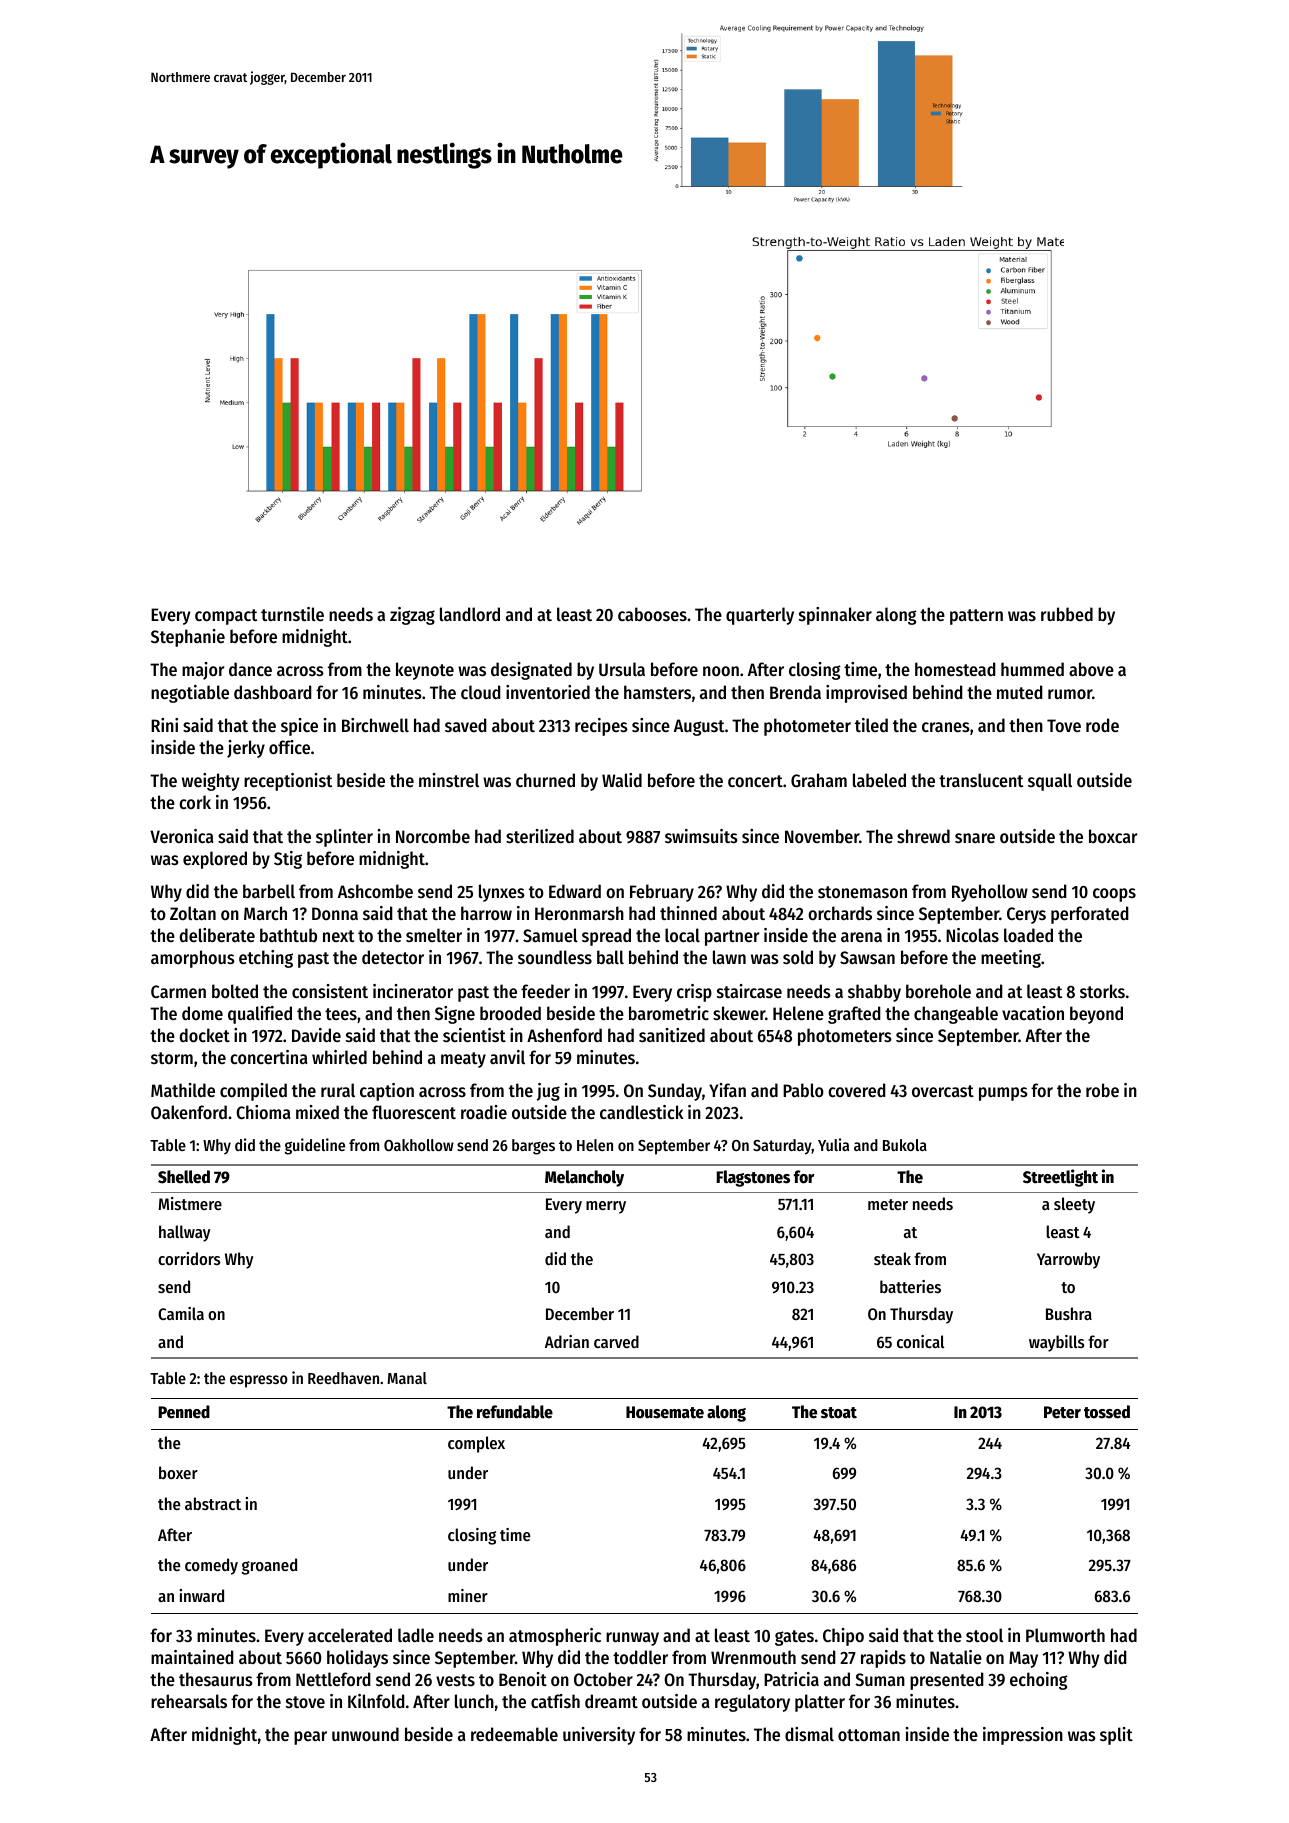  Describe the element at coordinates (1102, 1090) in the page. I see `robe` at that location.
